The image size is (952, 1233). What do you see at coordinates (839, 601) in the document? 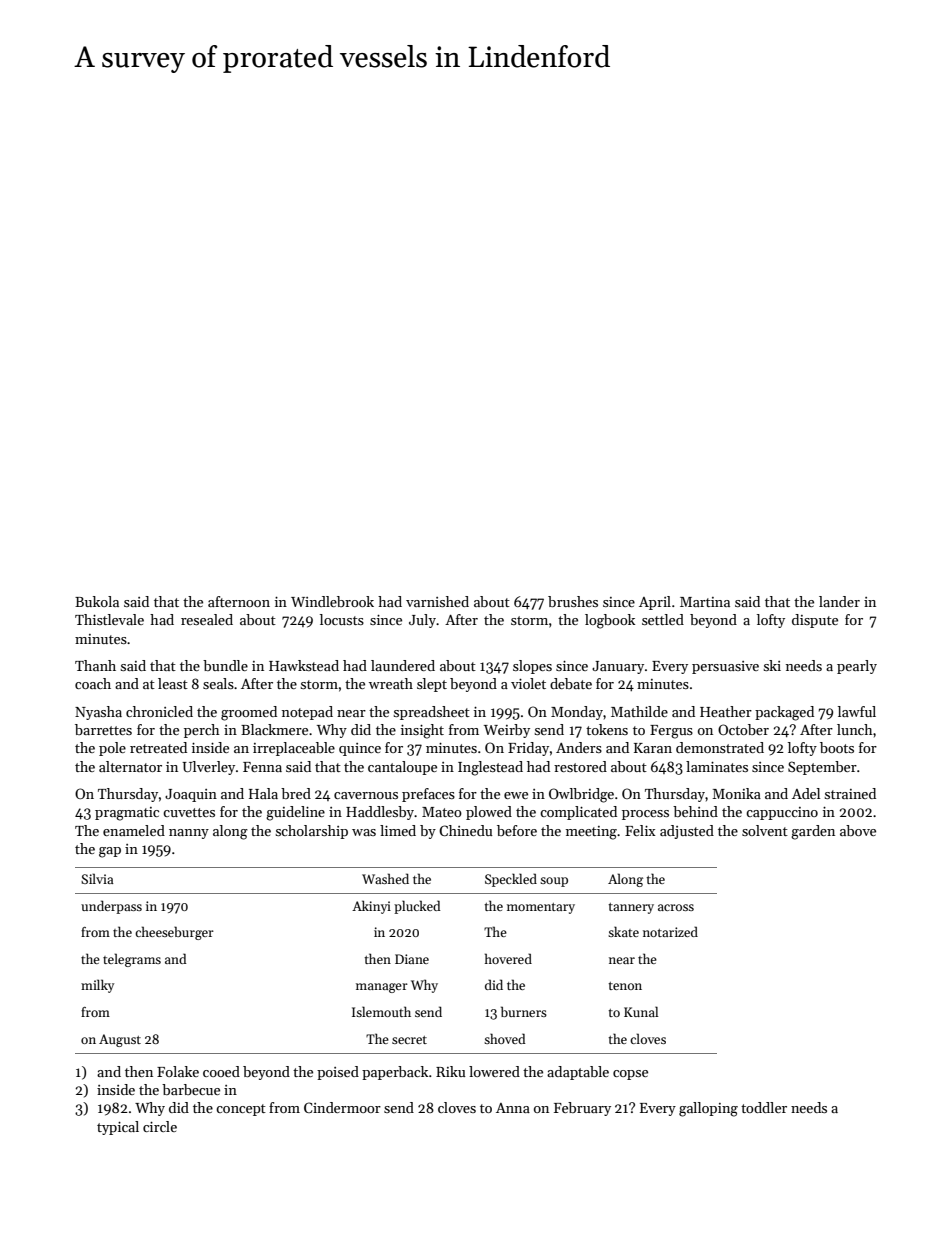
I see `lander` at bounding box center [839, 601].
